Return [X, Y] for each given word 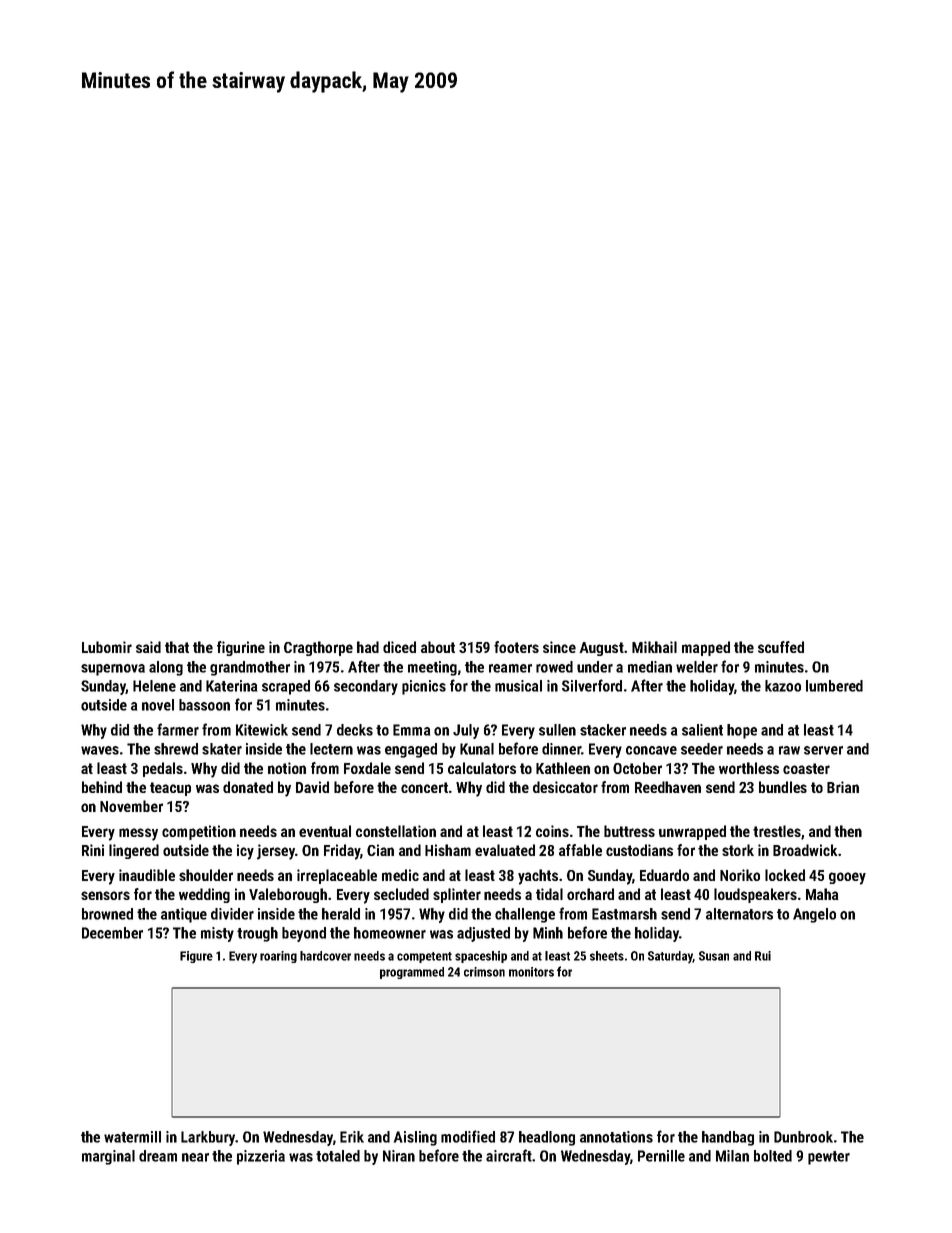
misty [217, 934]
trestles [777, 831]
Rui [763, 956]
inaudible [147, 875]
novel [158, 705]
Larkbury [208, 1138]
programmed [412, 973]
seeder [702, 749]
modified [468, 1136]
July [466, 731]
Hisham [448, 850]
